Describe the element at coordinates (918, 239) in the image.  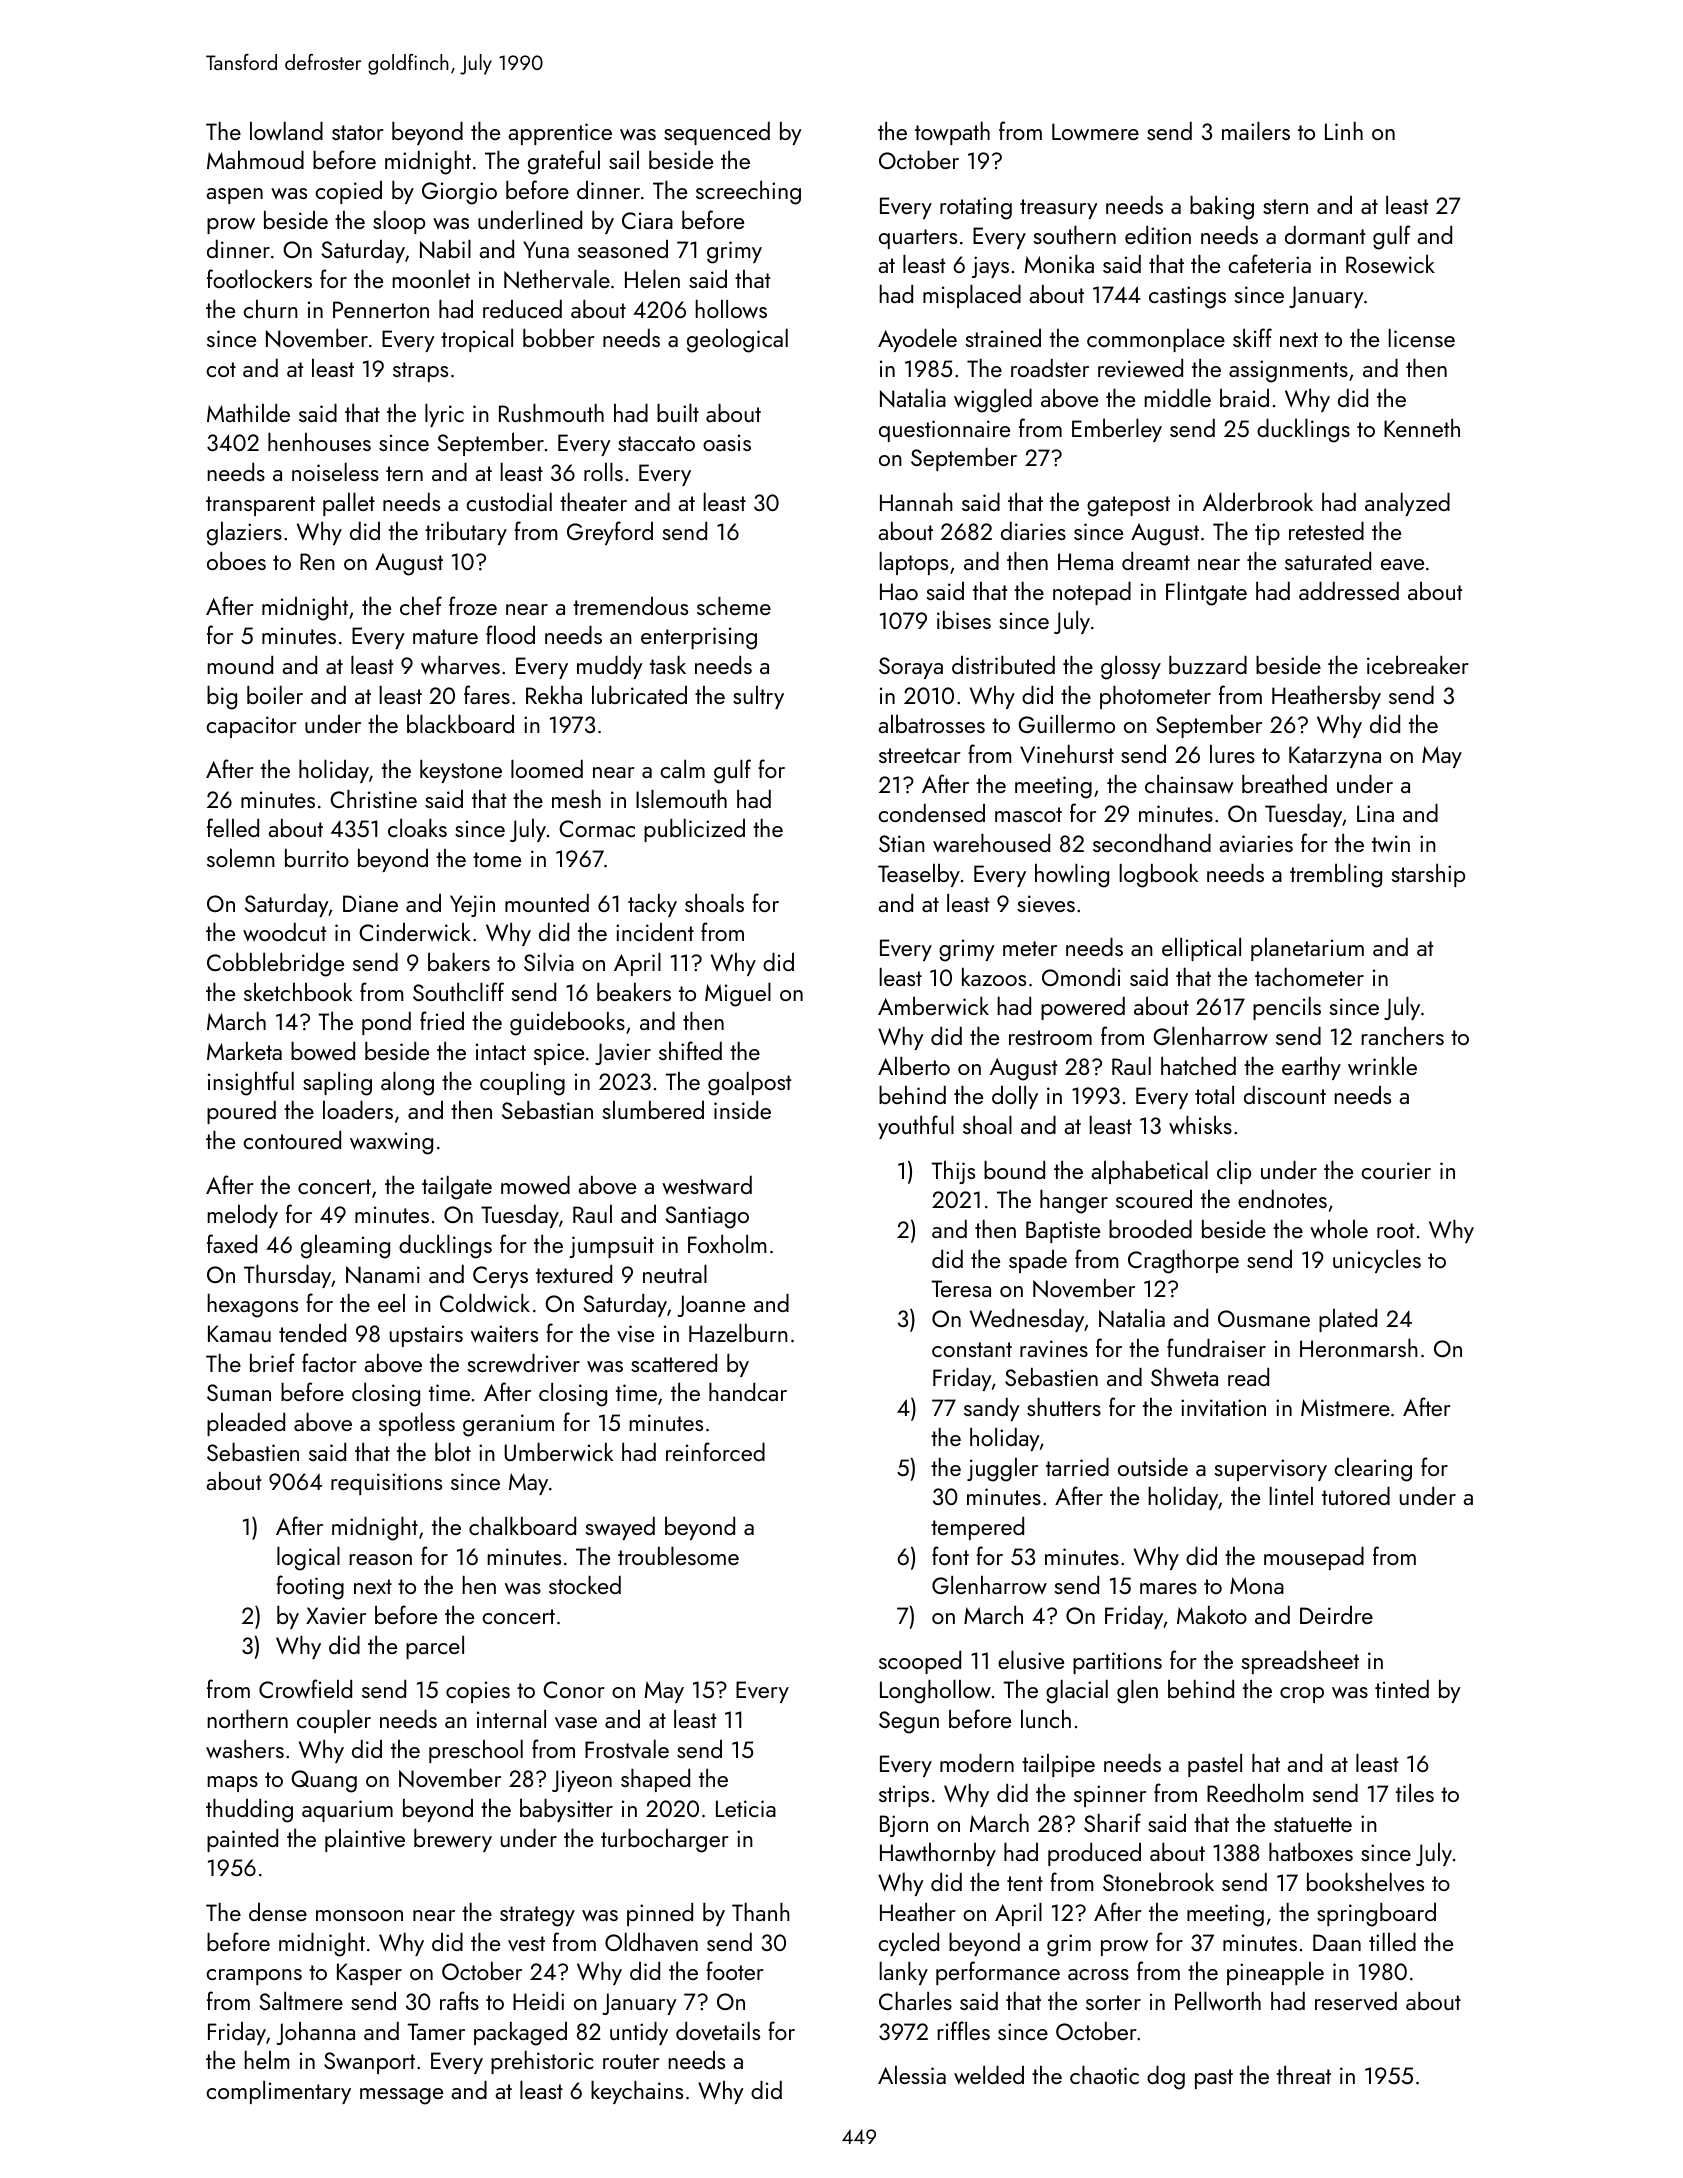
I see `quarters` at that location.
